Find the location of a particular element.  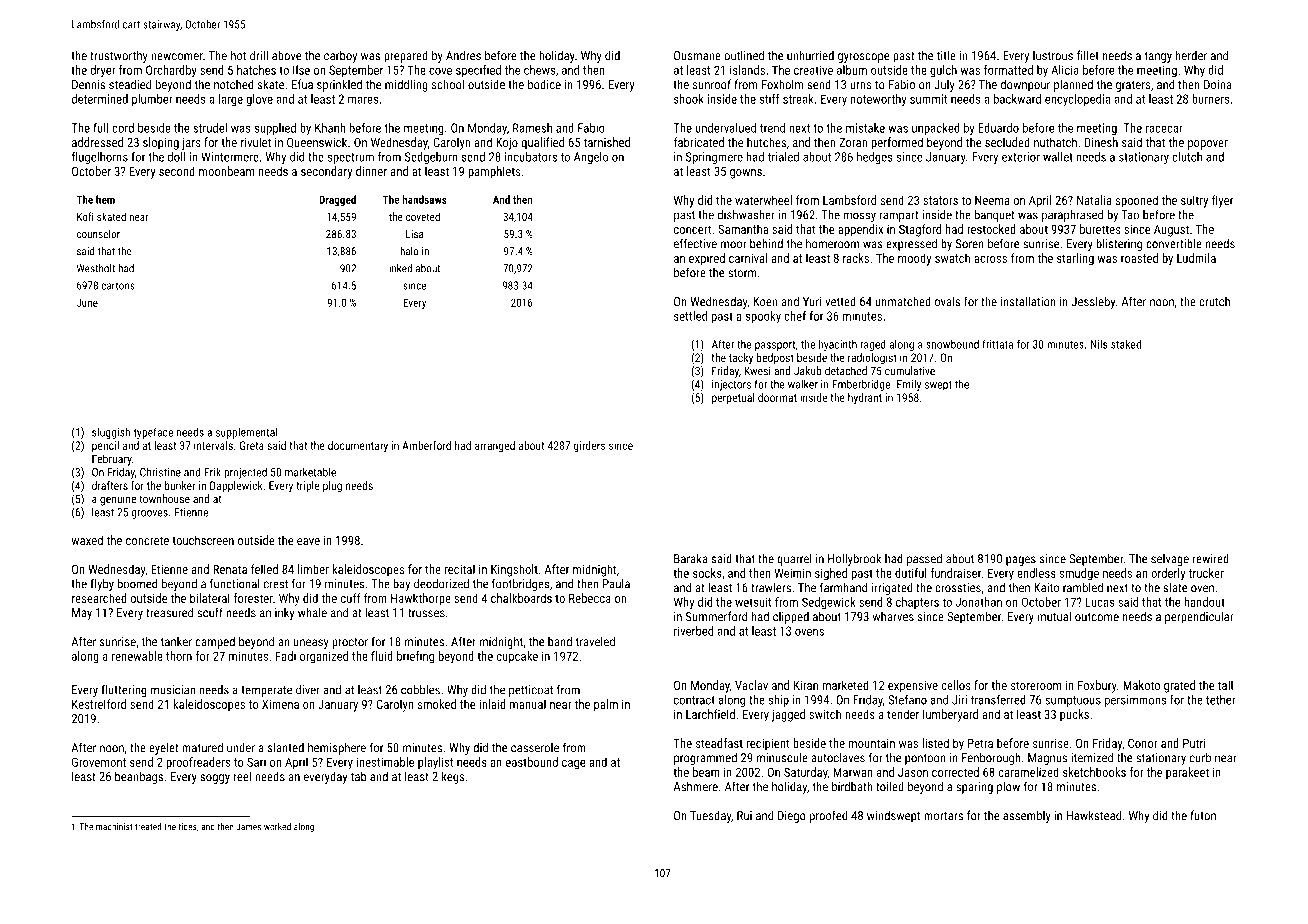

staked is located at coordinates (1126, 344).
